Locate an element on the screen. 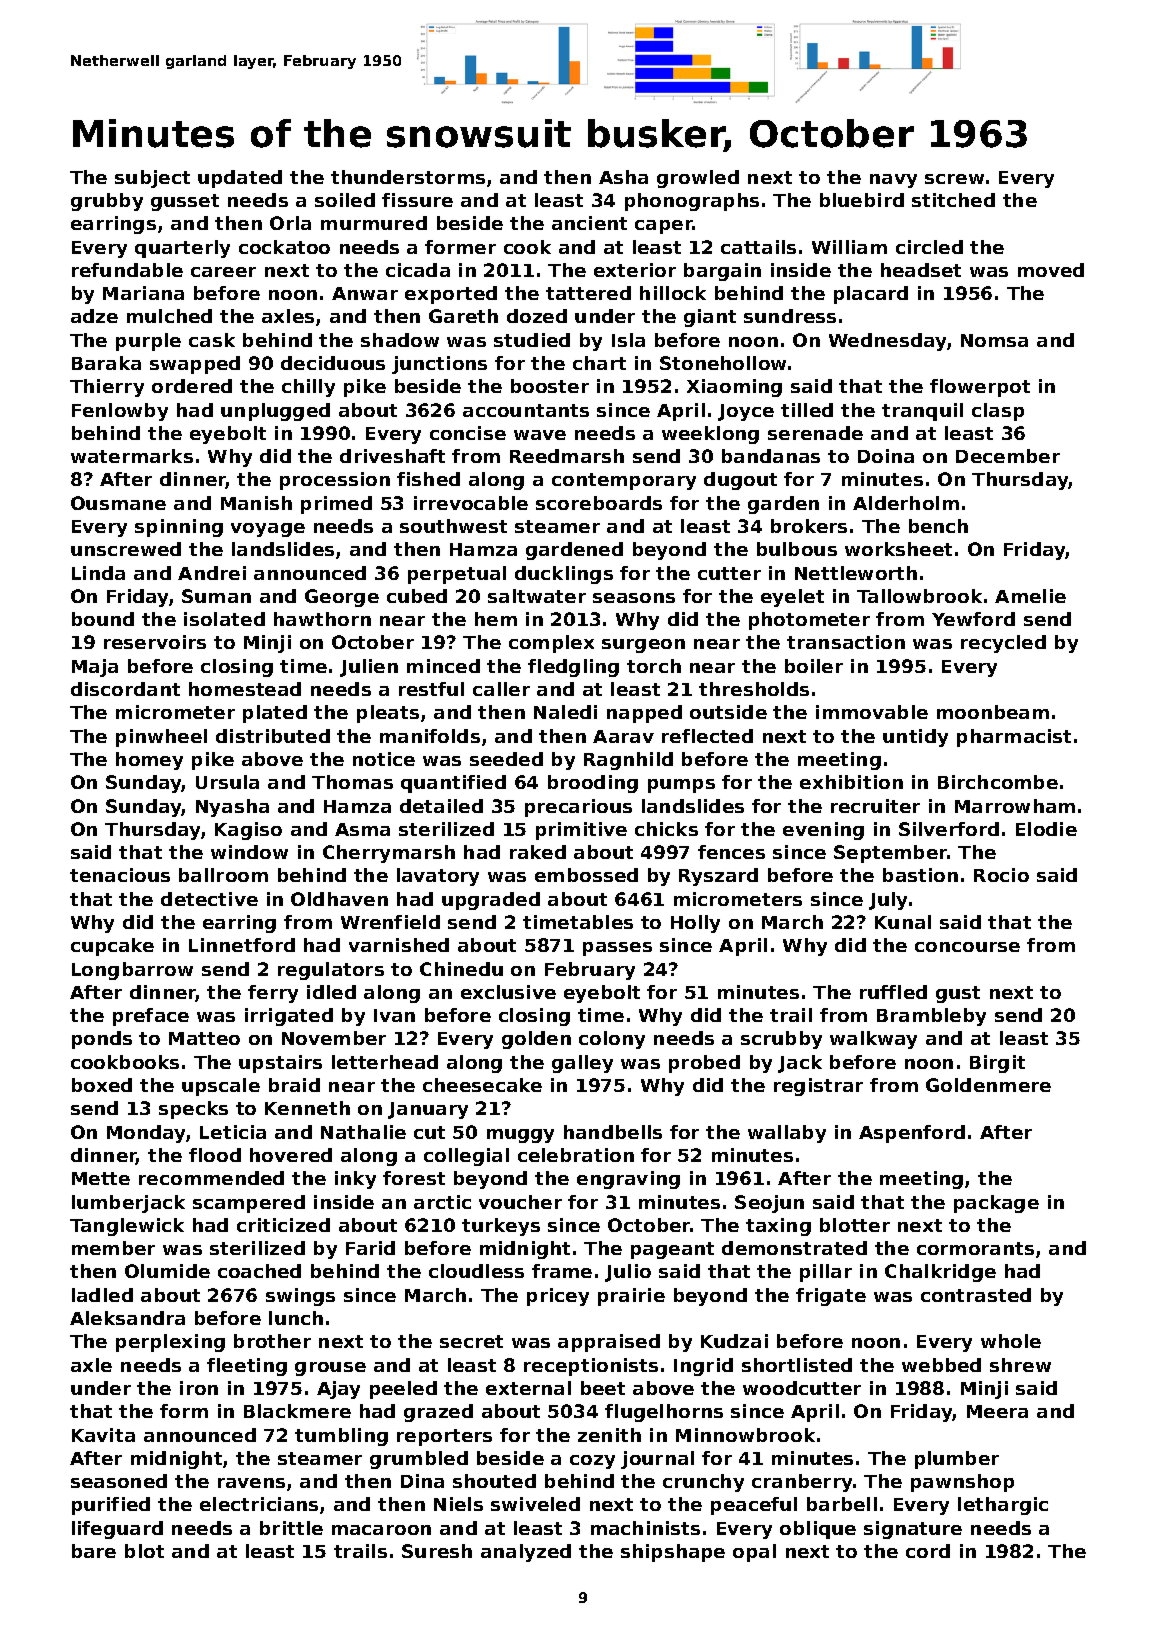 The image size is (1158, 1638). brokers is located at coordinates (809, 526).
